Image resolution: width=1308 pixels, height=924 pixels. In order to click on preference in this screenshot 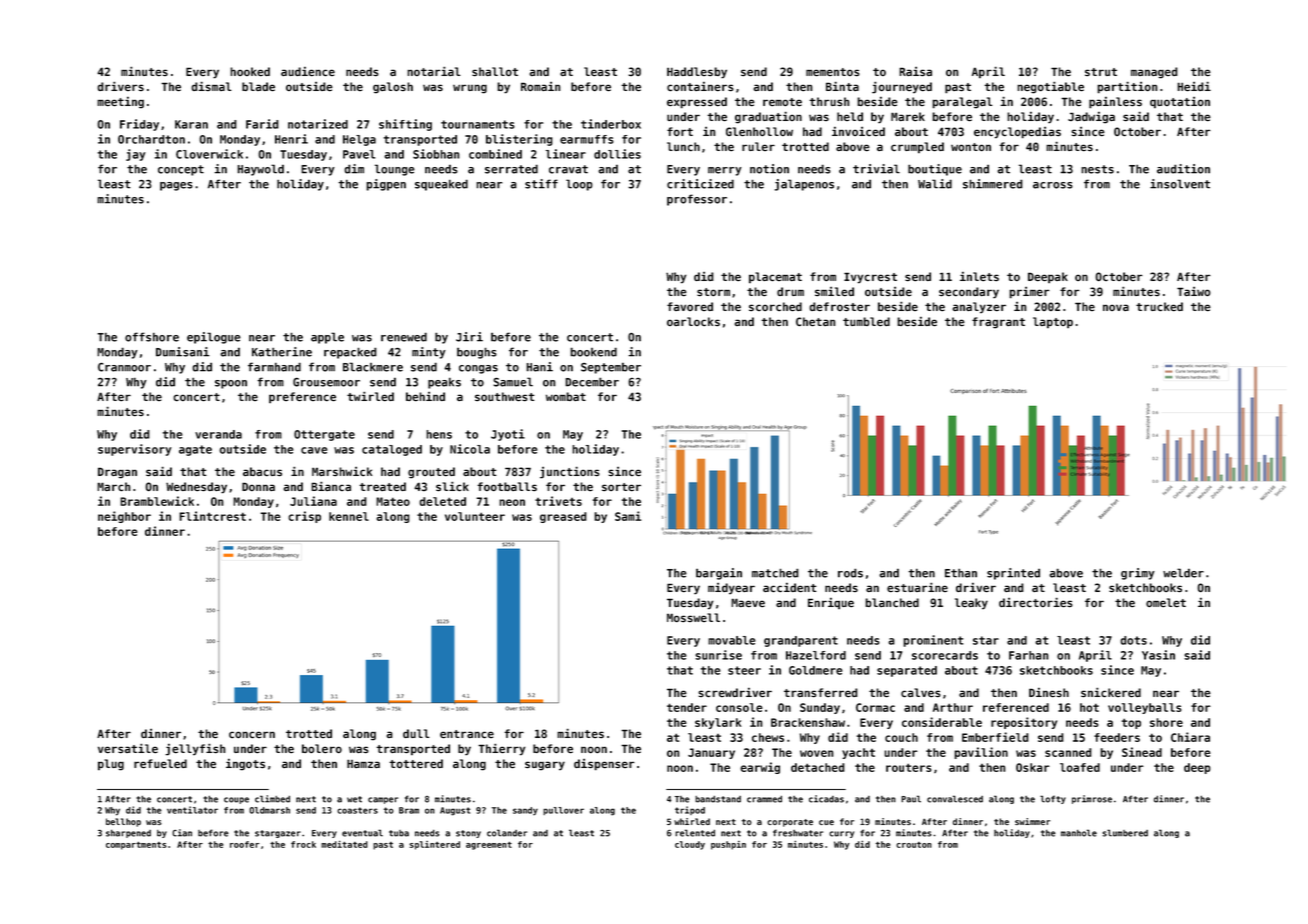, I will do `click(302, 398)`.
